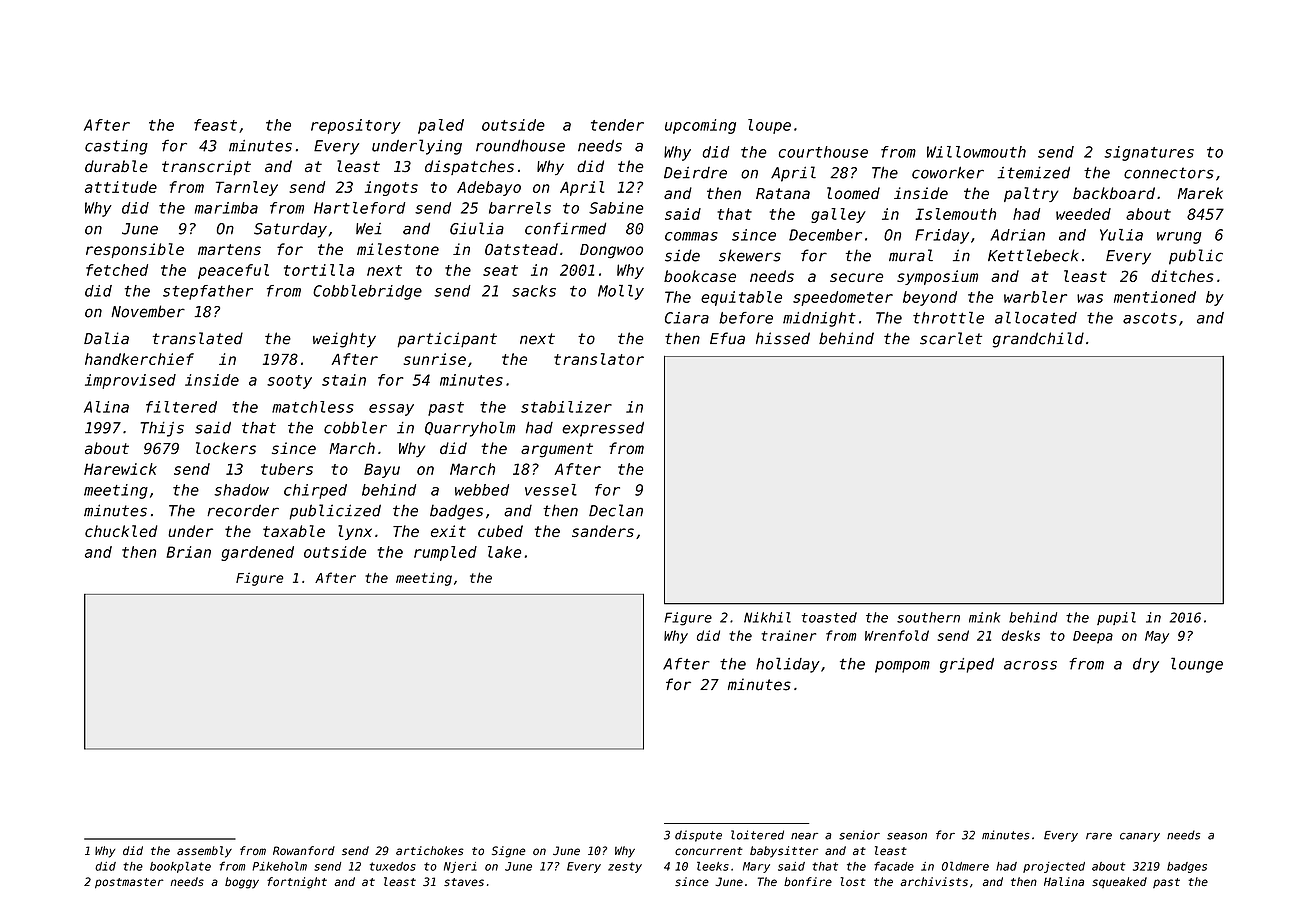  What do you see at coordinates (297, 883) in the screenshot?
I see `fortnight` at bounding box center [297, 883].
